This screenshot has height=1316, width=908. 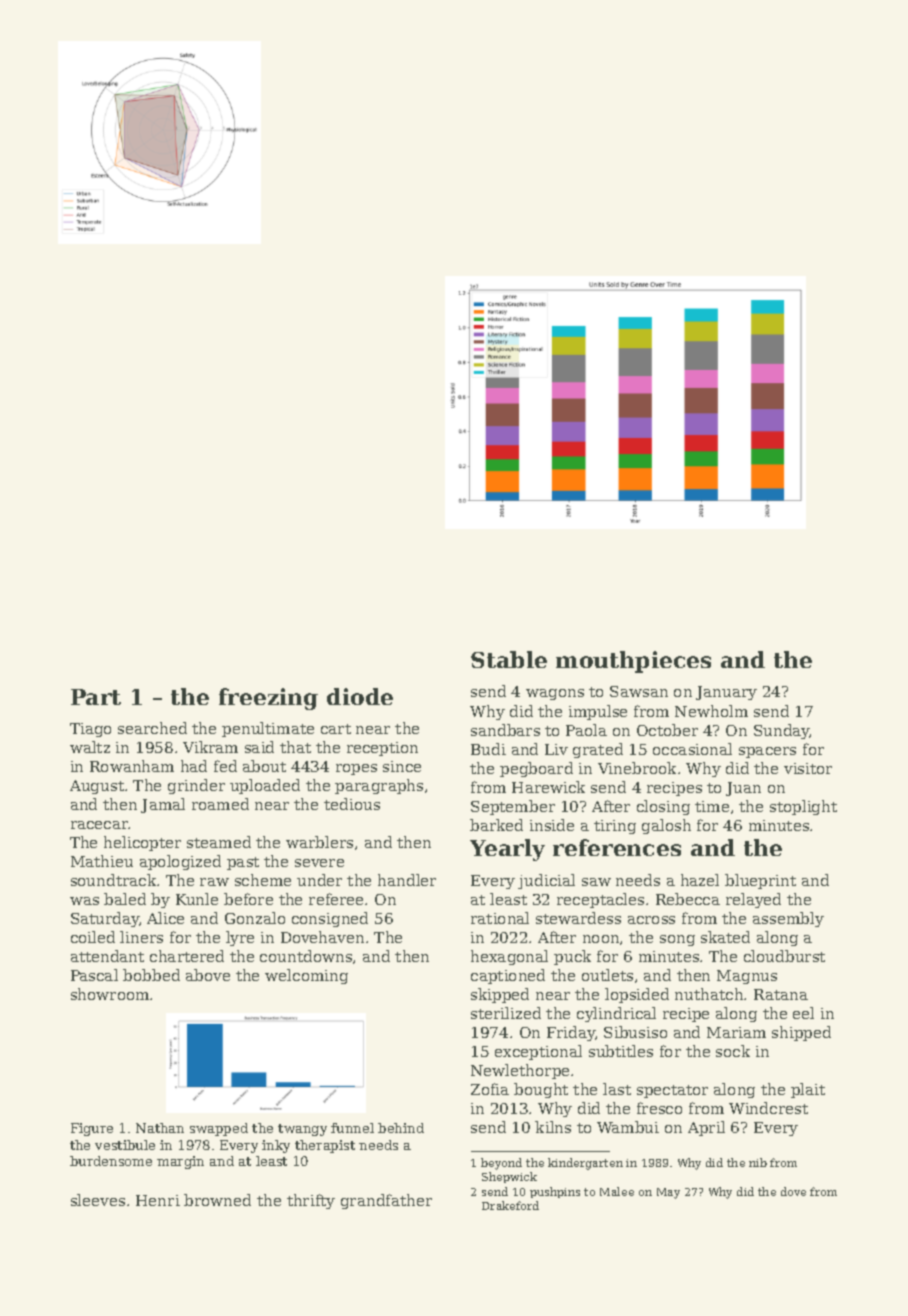 I want to click on hexagonal, so click(x=509, y=957).
